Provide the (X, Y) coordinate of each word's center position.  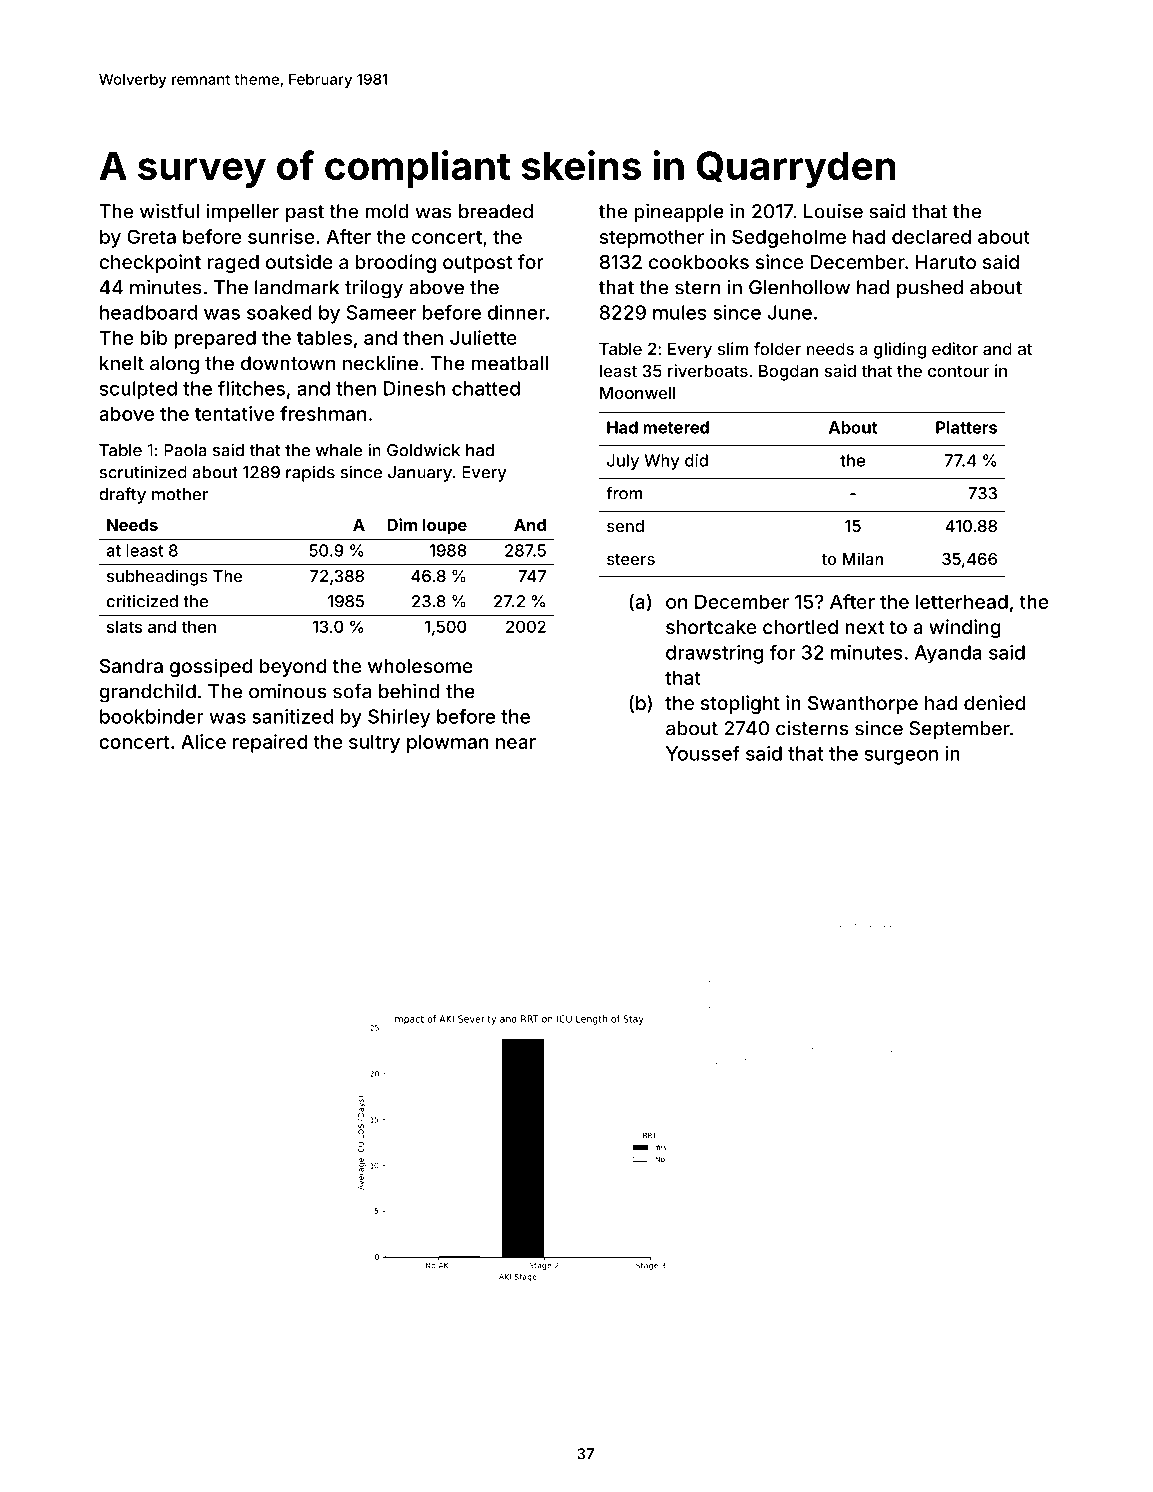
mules (680, 312)
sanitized (292, 716)
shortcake (711, 627)
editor (955, 348)
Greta (151, 236)
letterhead (962, 601)
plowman (447, 743)
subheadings (157, 577)
